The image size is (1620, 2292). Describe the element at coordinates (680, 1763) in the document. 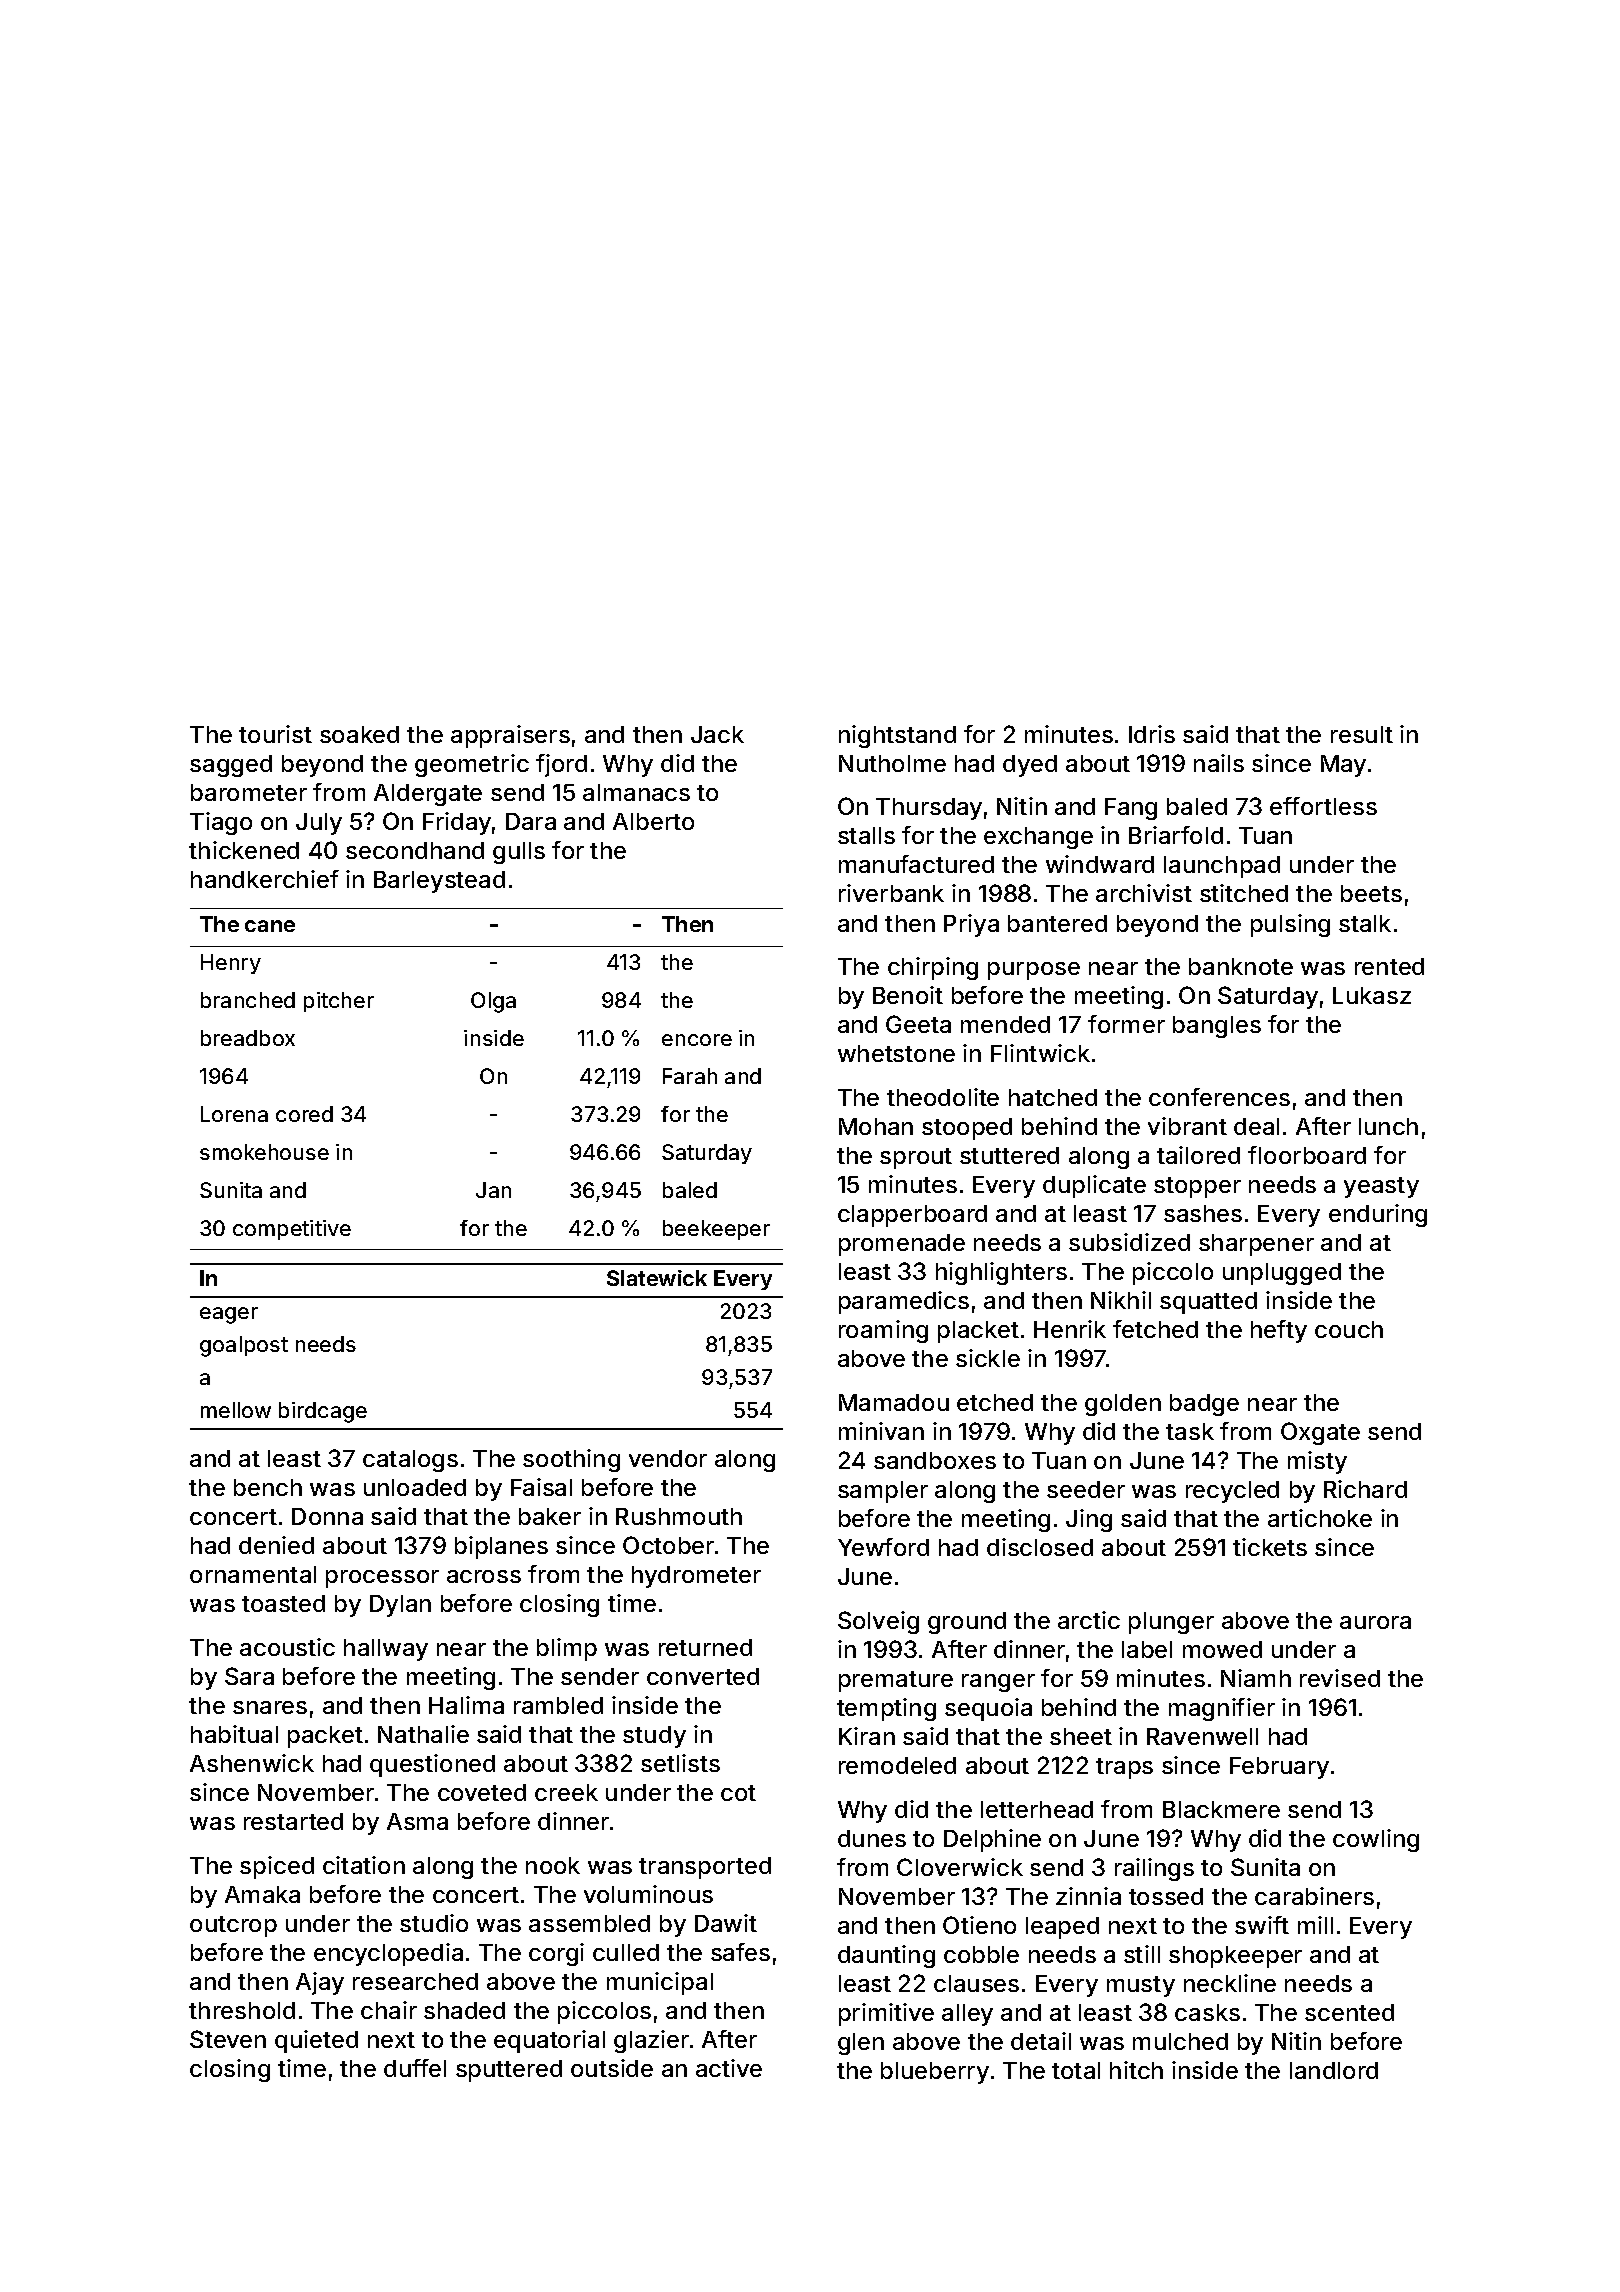

I see `setlists` at that location.
